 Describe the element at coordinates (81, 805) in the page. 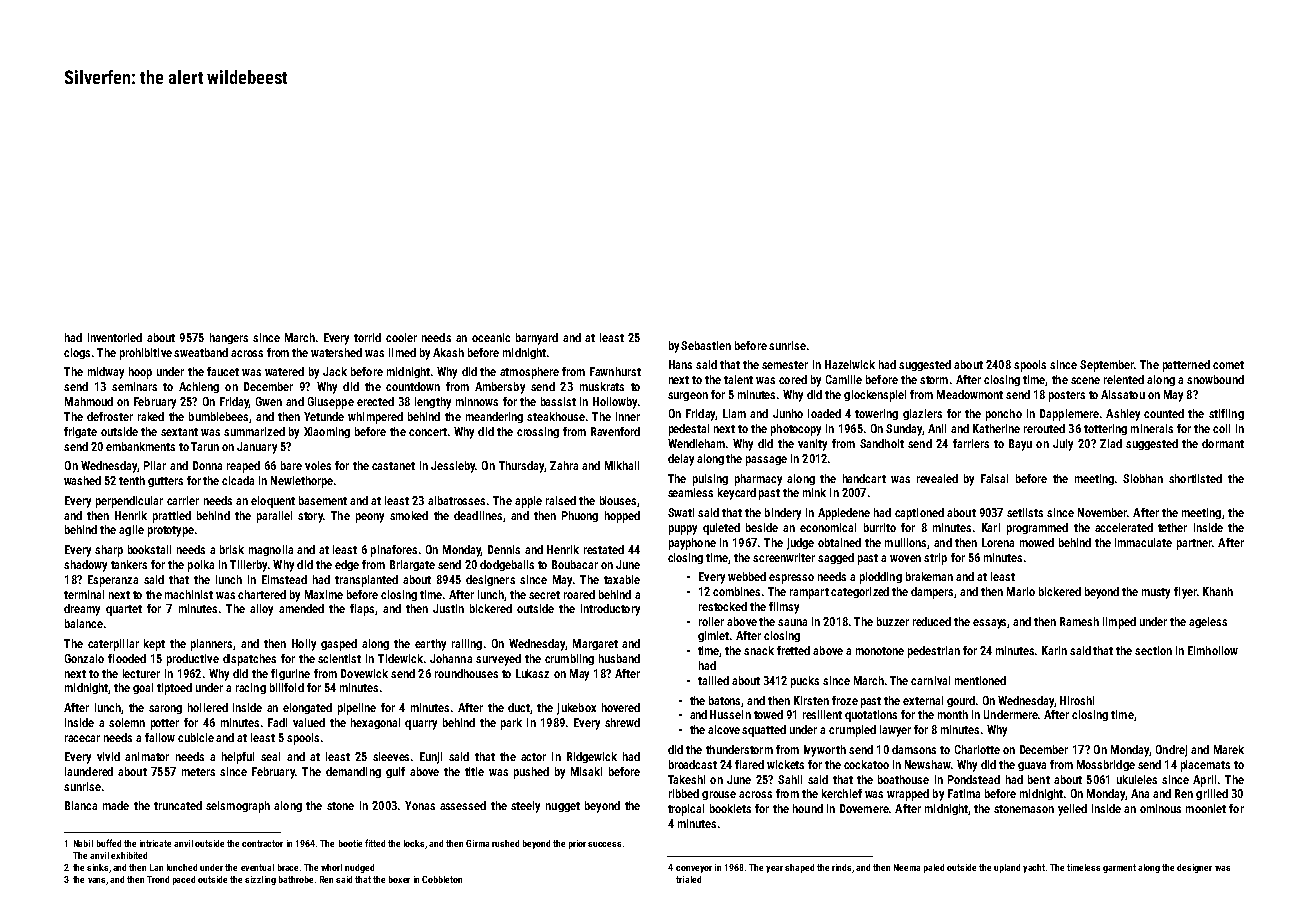

I see `Bianca` at that location.
